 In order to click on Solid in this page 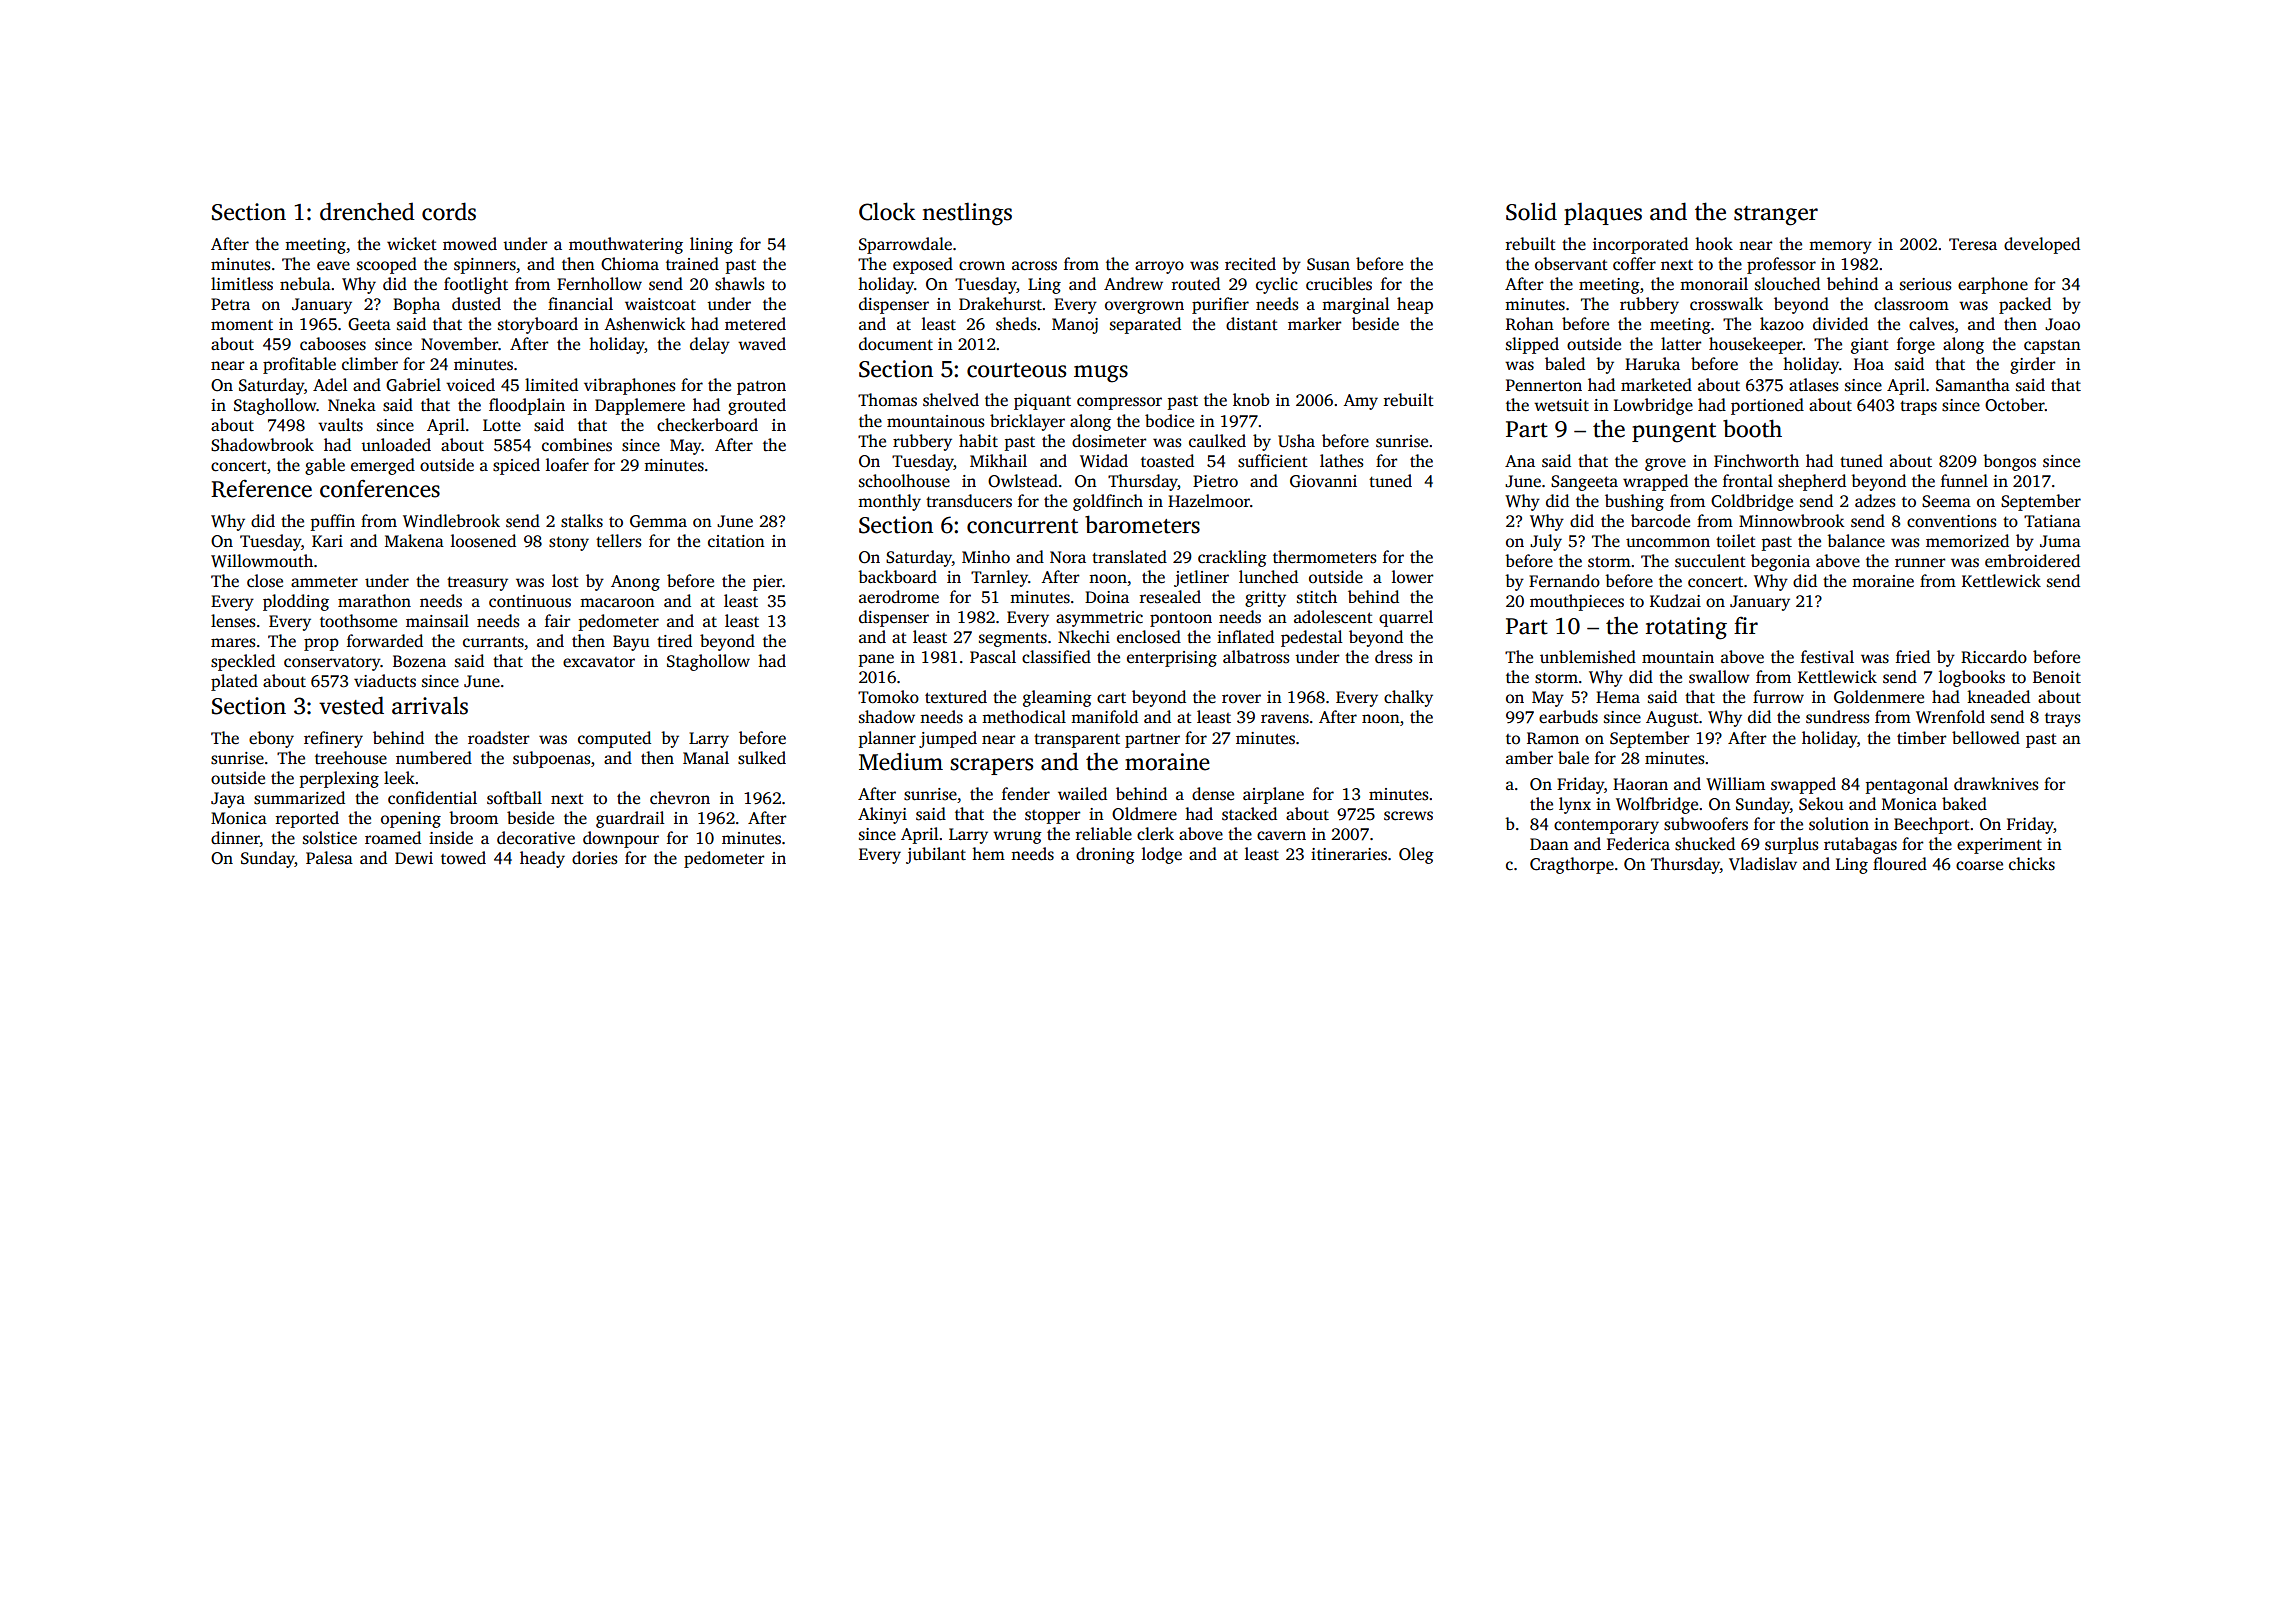, I will do `click(1531, 211)`.
